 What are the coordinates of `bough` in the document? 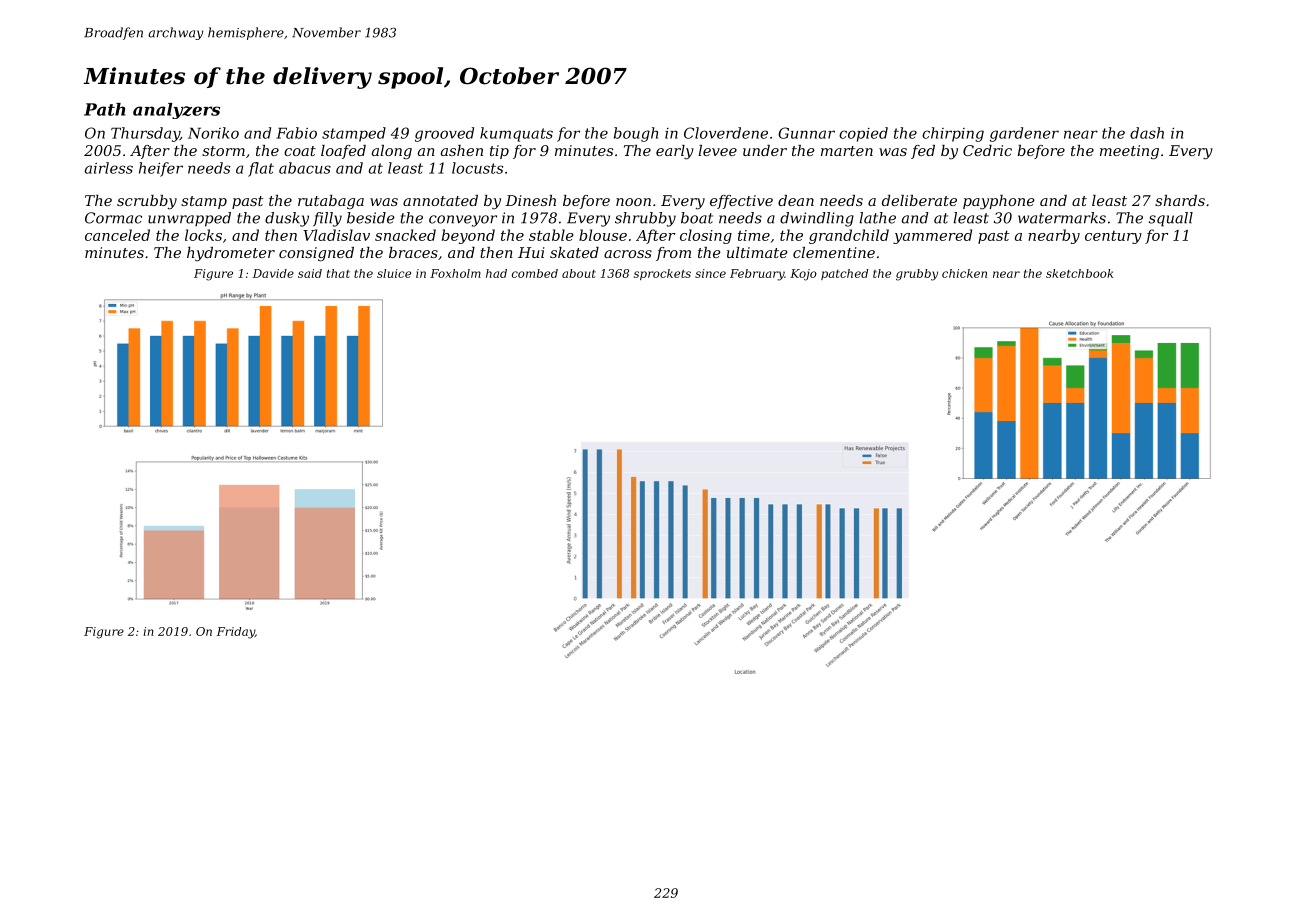 It's located at (636, 134).
